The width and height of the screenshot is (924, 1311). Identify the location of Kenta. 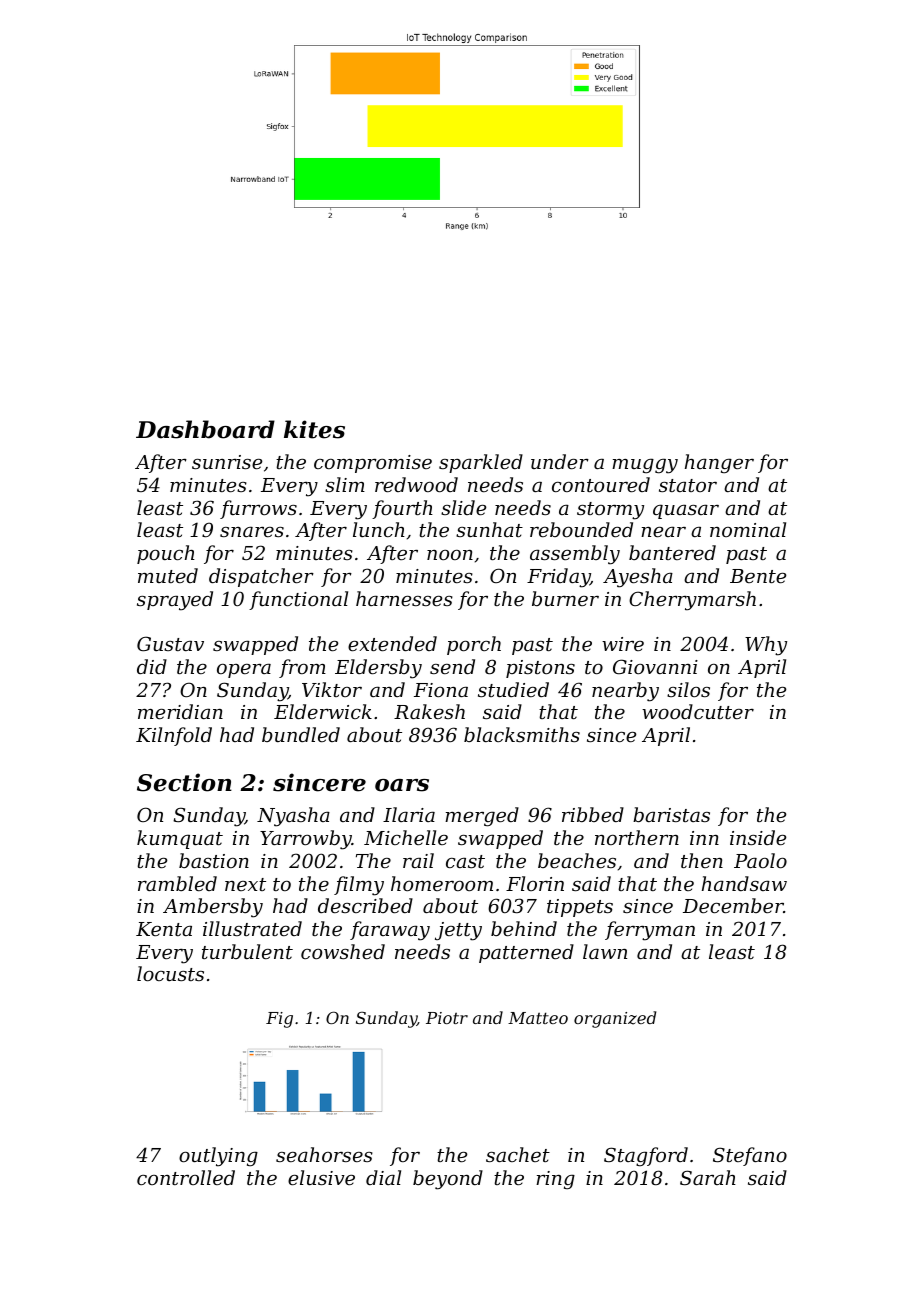
(164, 929).
